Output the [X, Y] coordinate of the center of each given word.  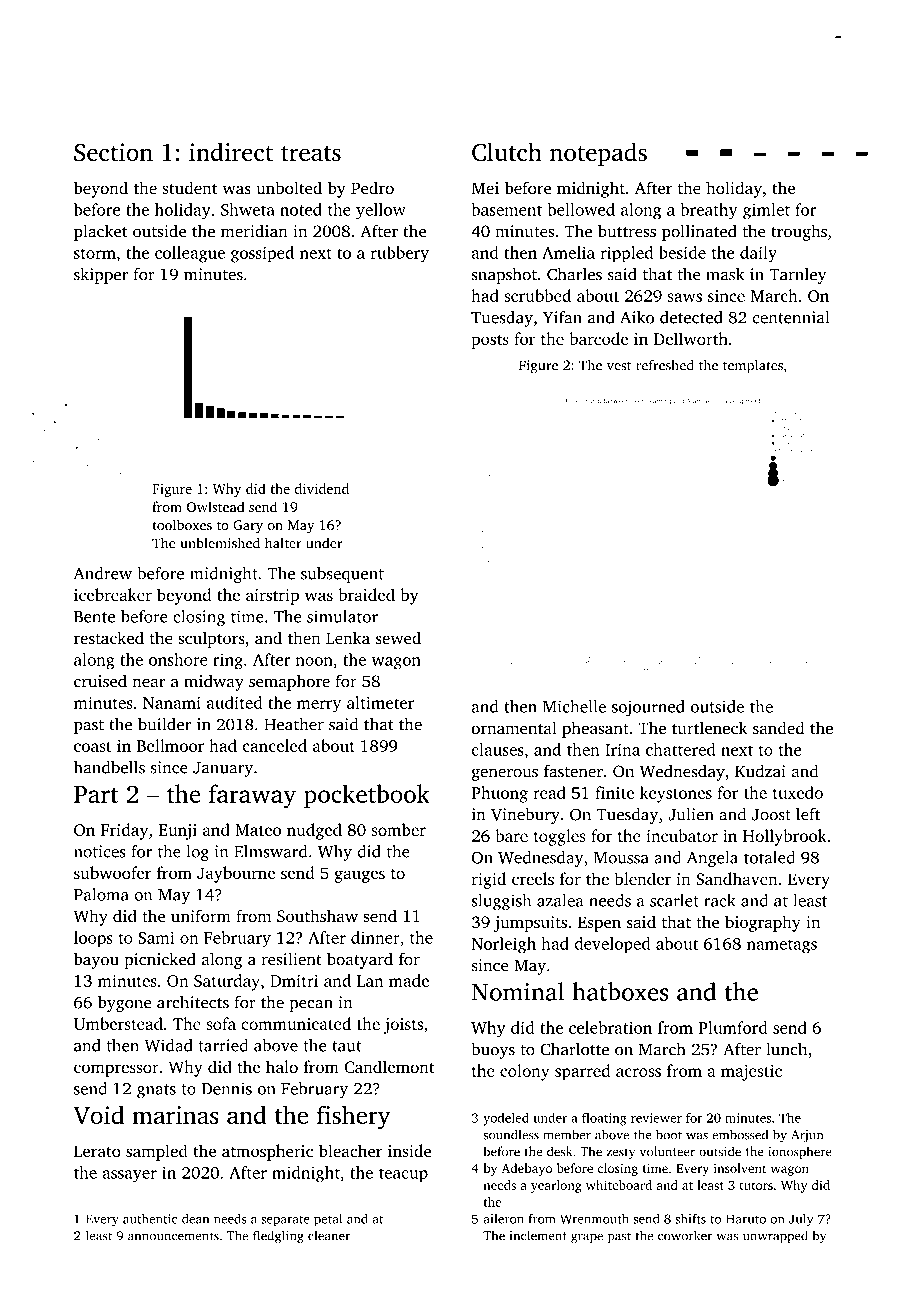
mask [725, 274]
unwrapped [775, 1236]
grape [587, 1239]
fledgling [278, 1237]
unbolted [289, 187]
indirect [231, 151]
